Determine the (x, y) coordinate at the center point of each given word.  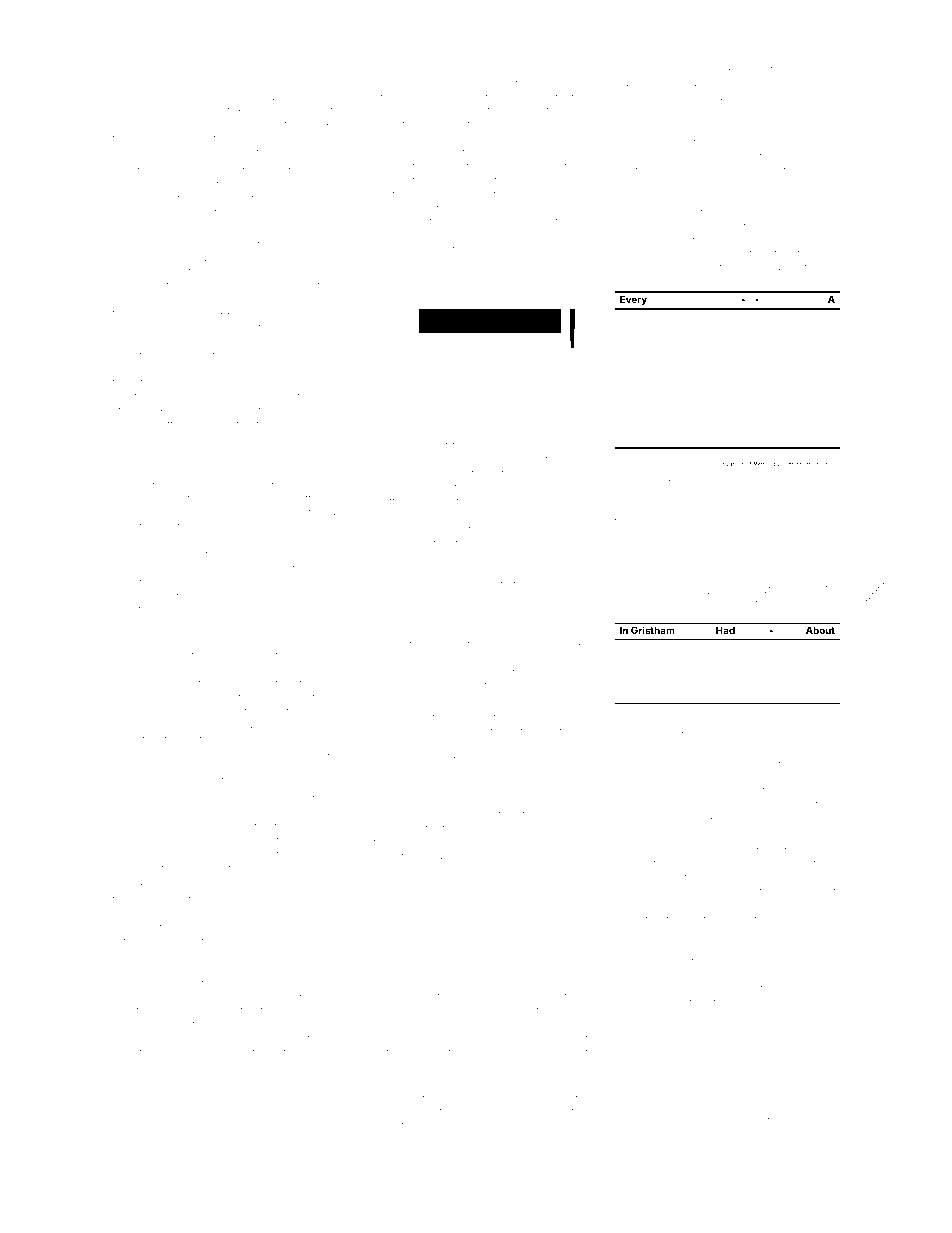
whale (282, 70)
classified (388, 814)
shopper (682, 71)
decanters (752, 819)
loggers (133, 930)
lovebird (678, 171)
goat (404, 168)
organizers (213, 488)
